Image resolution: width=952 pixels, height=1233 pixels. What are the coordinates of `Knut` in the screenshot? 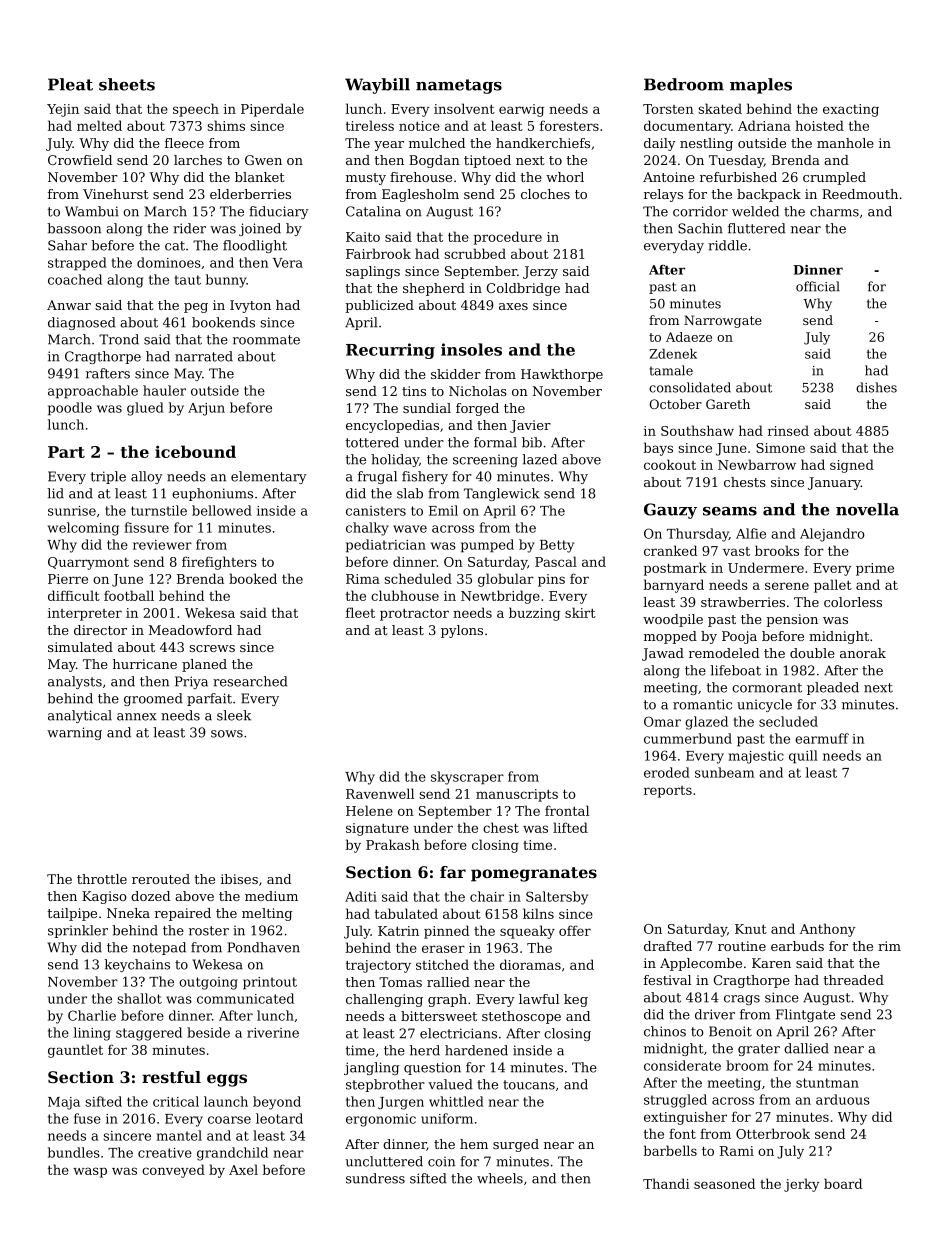 It's located at (751, 929).
